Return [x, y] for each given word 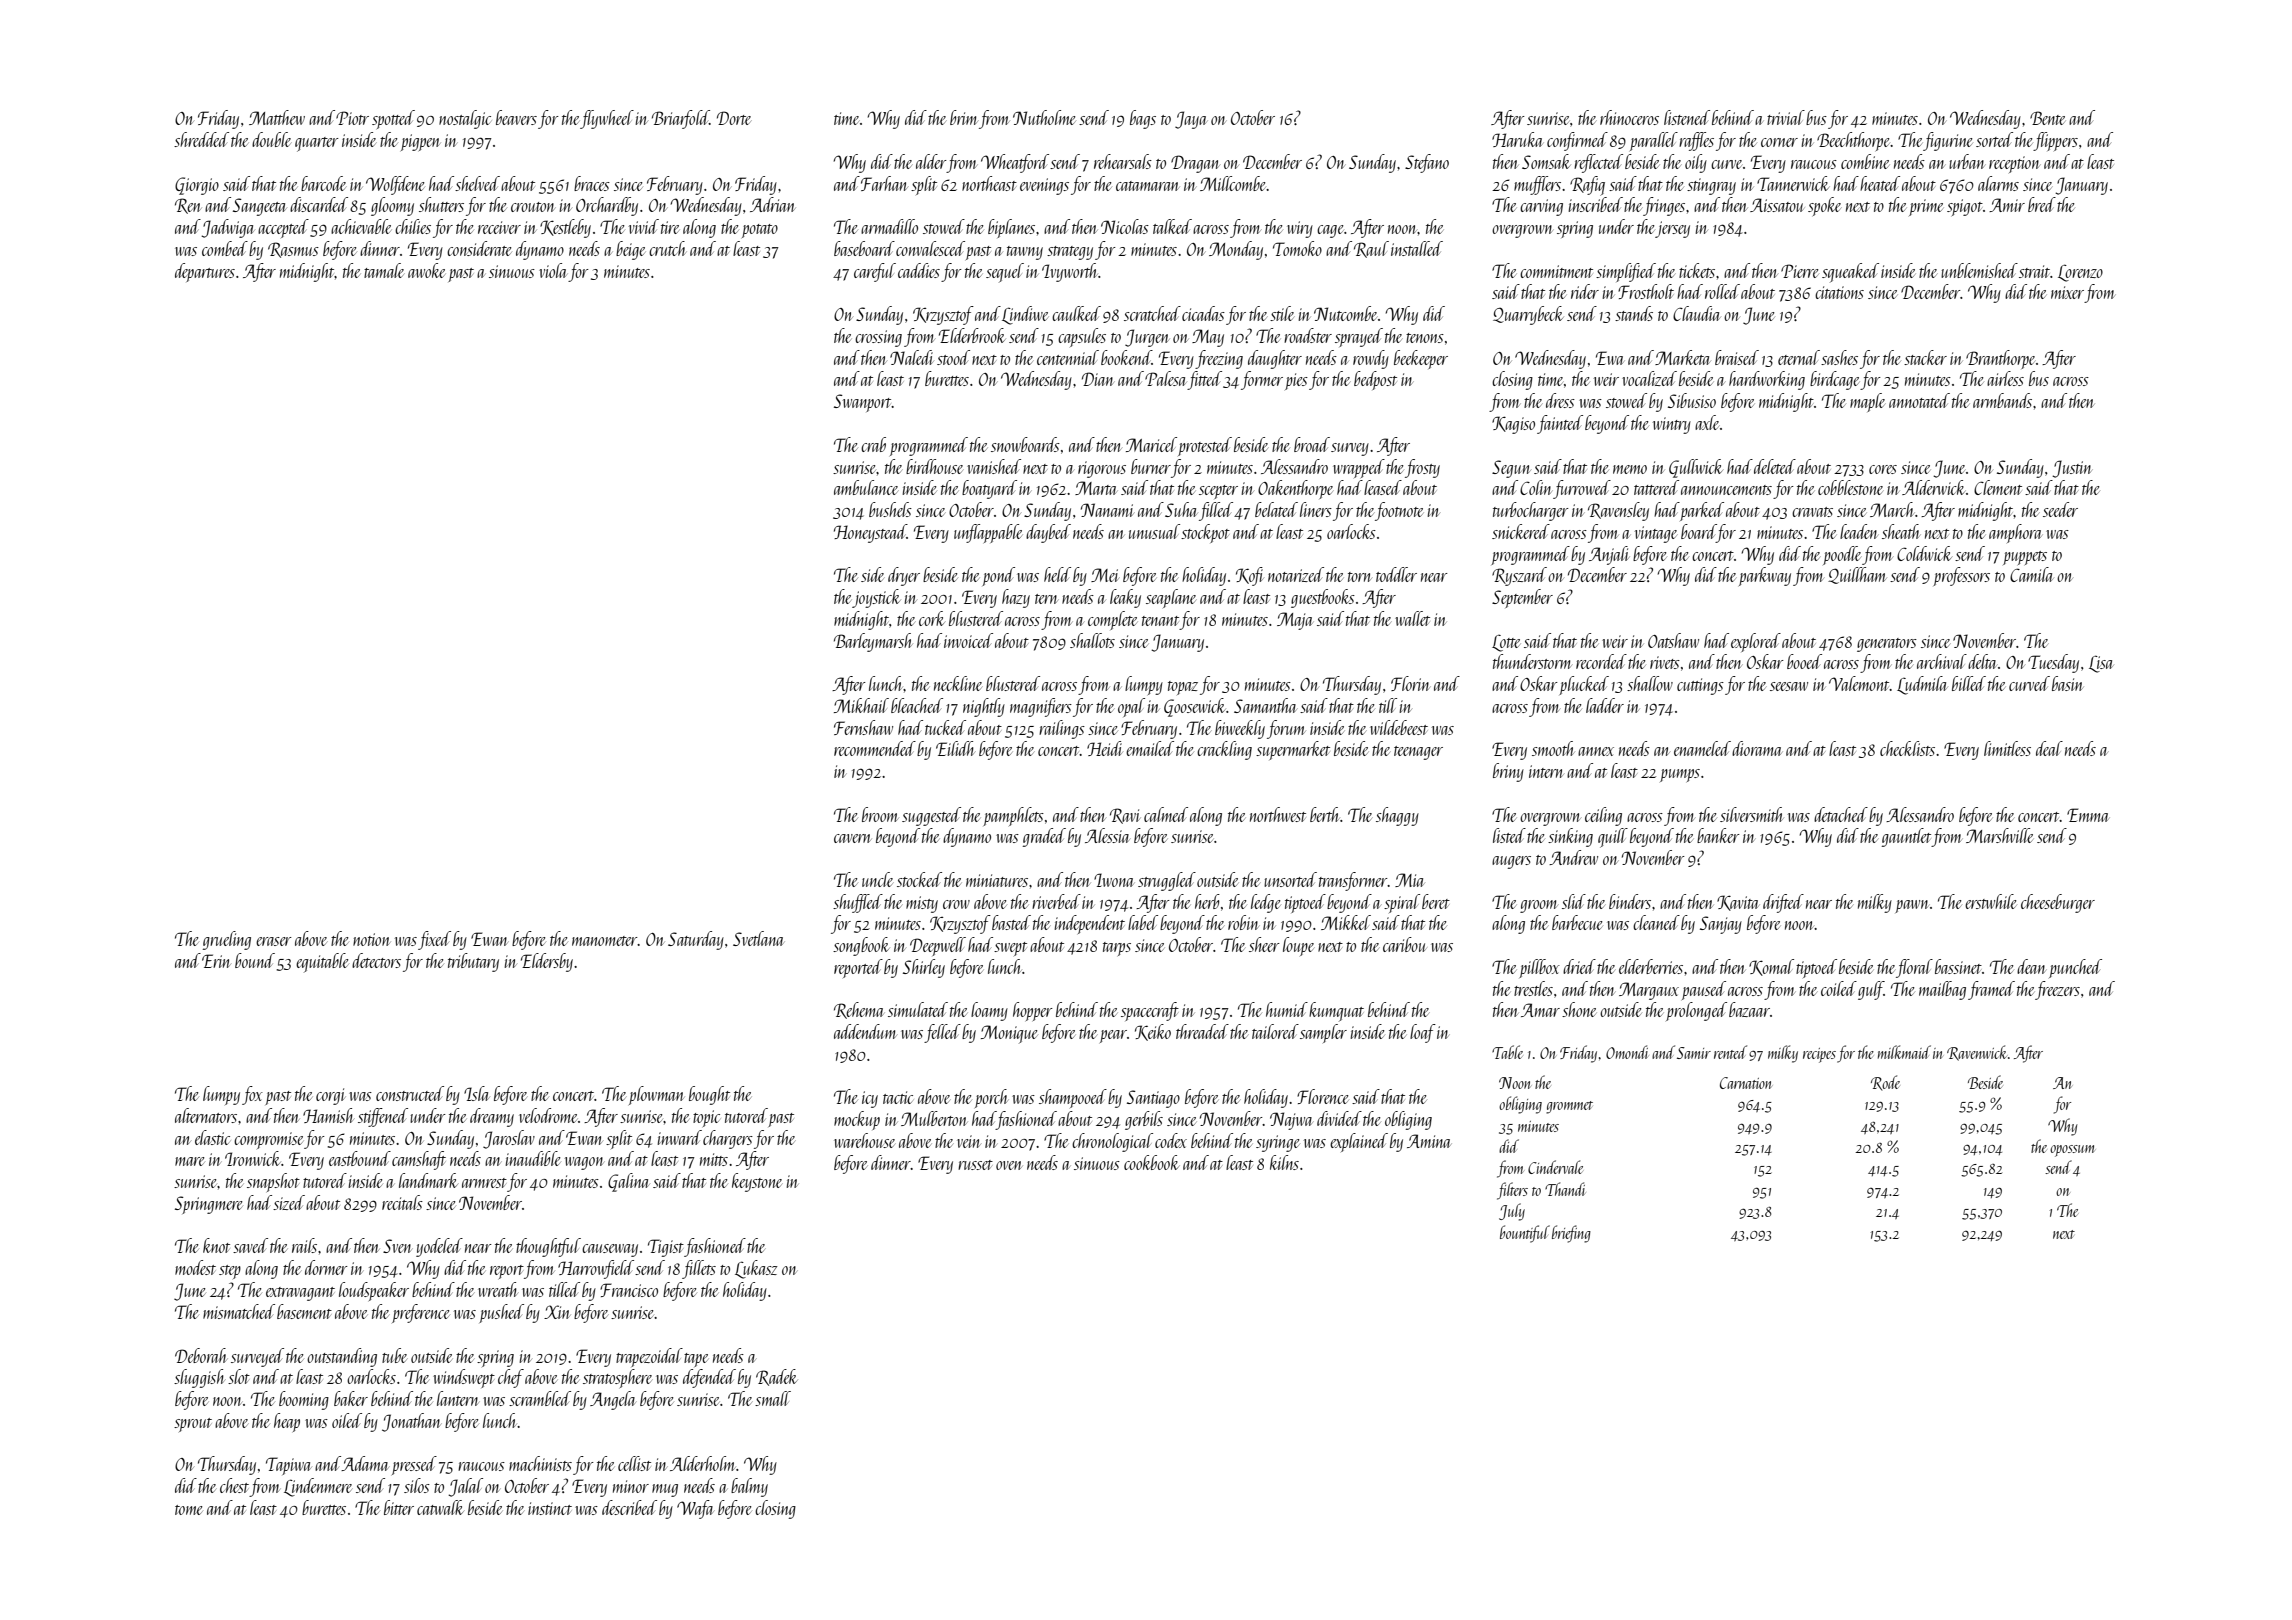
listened [1687, 117]
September [1522, 598]
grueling [227, 940]
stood [953, 357]
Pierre [1800, 271]
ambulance [866, 487]
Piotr [352, 118]
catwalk [440, 1507]
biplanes [1011, 228]
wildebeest [1399, 727]
